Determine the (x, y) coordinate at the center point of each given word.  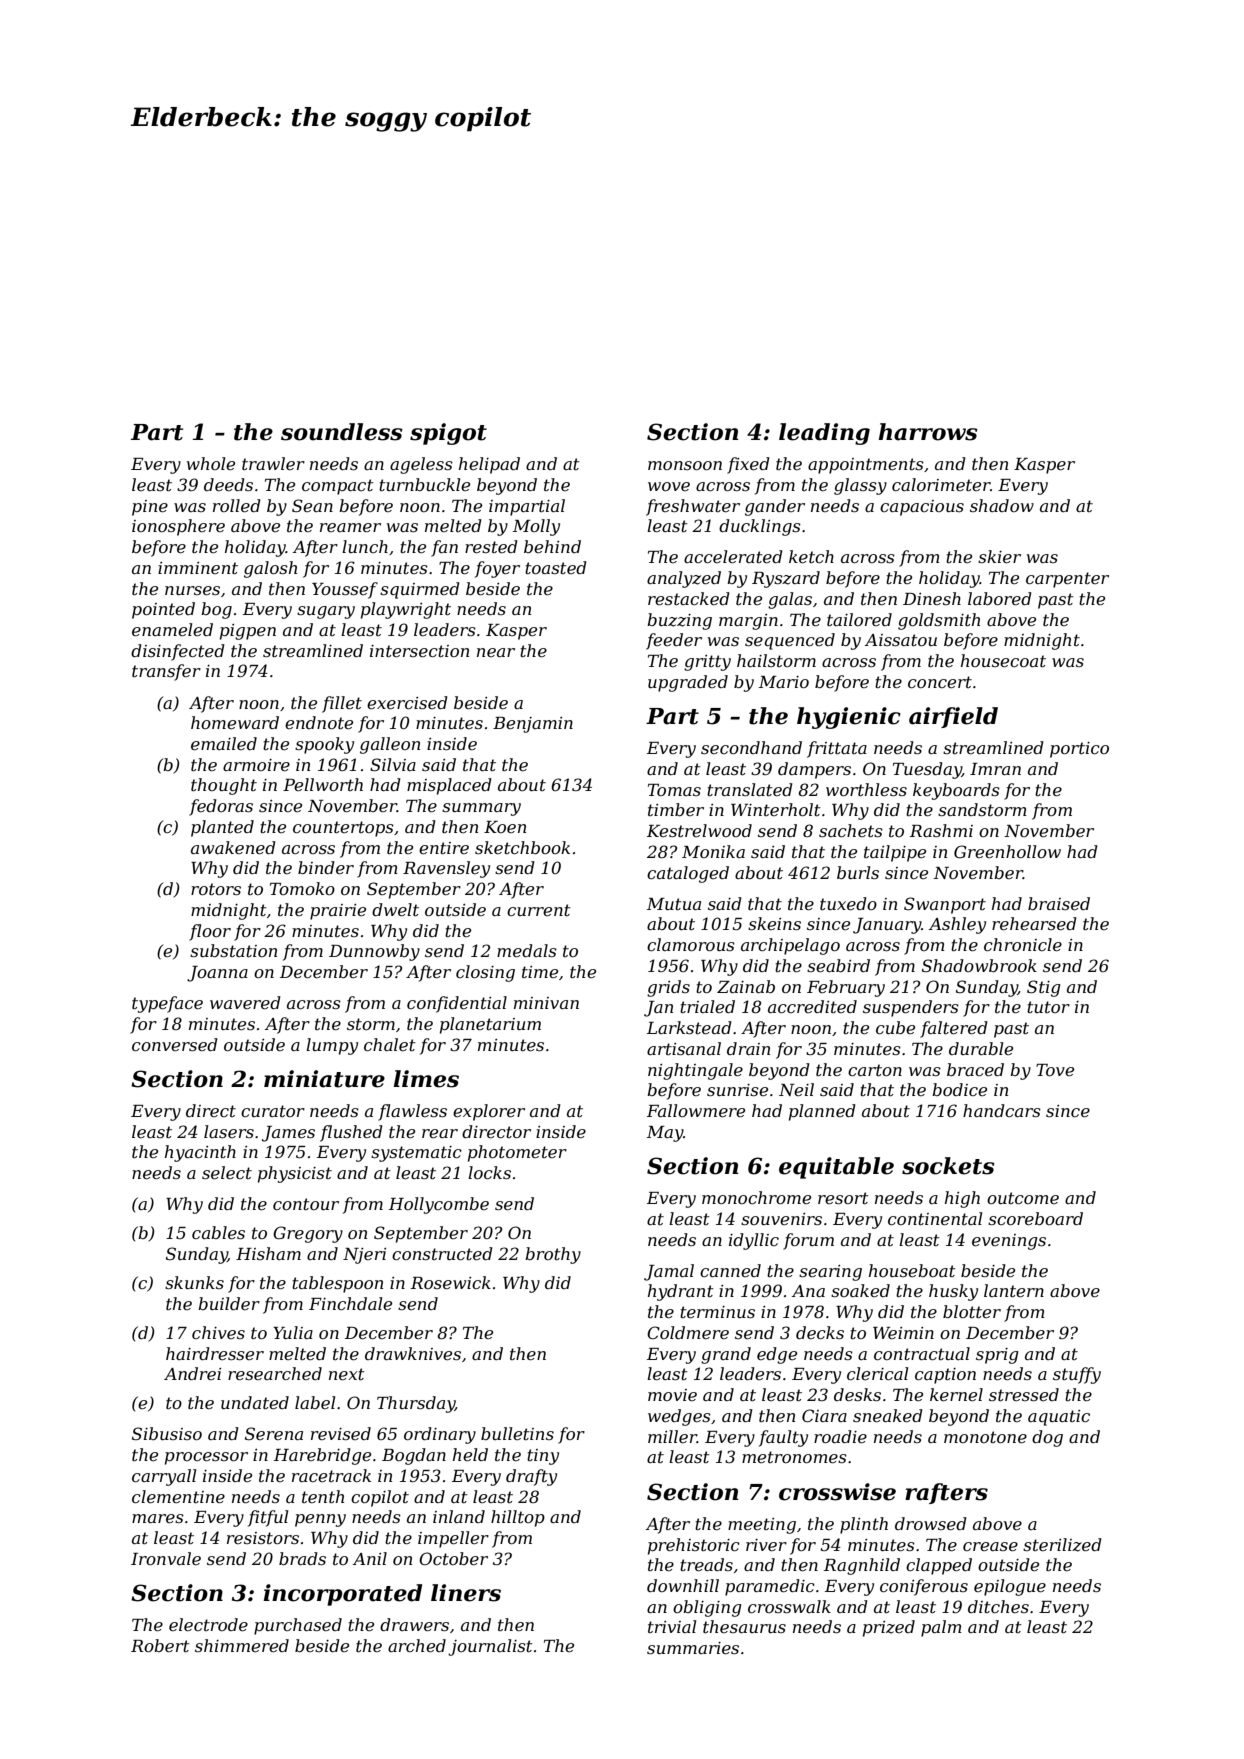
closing (485, 973)
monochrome (756, 1197)
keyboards (956, 791)
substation (233, 950)
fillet (342, 704)
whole (211, 463)
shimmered (242, 1645)
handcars (1002, 1110)
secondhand (751, 747)
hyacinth (200, 1153)
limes (426, 1079)
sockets (948, 1166)
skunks (194, 1282)
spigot (448, 434)
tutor (1048, 1007)
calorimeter (941, 484)
